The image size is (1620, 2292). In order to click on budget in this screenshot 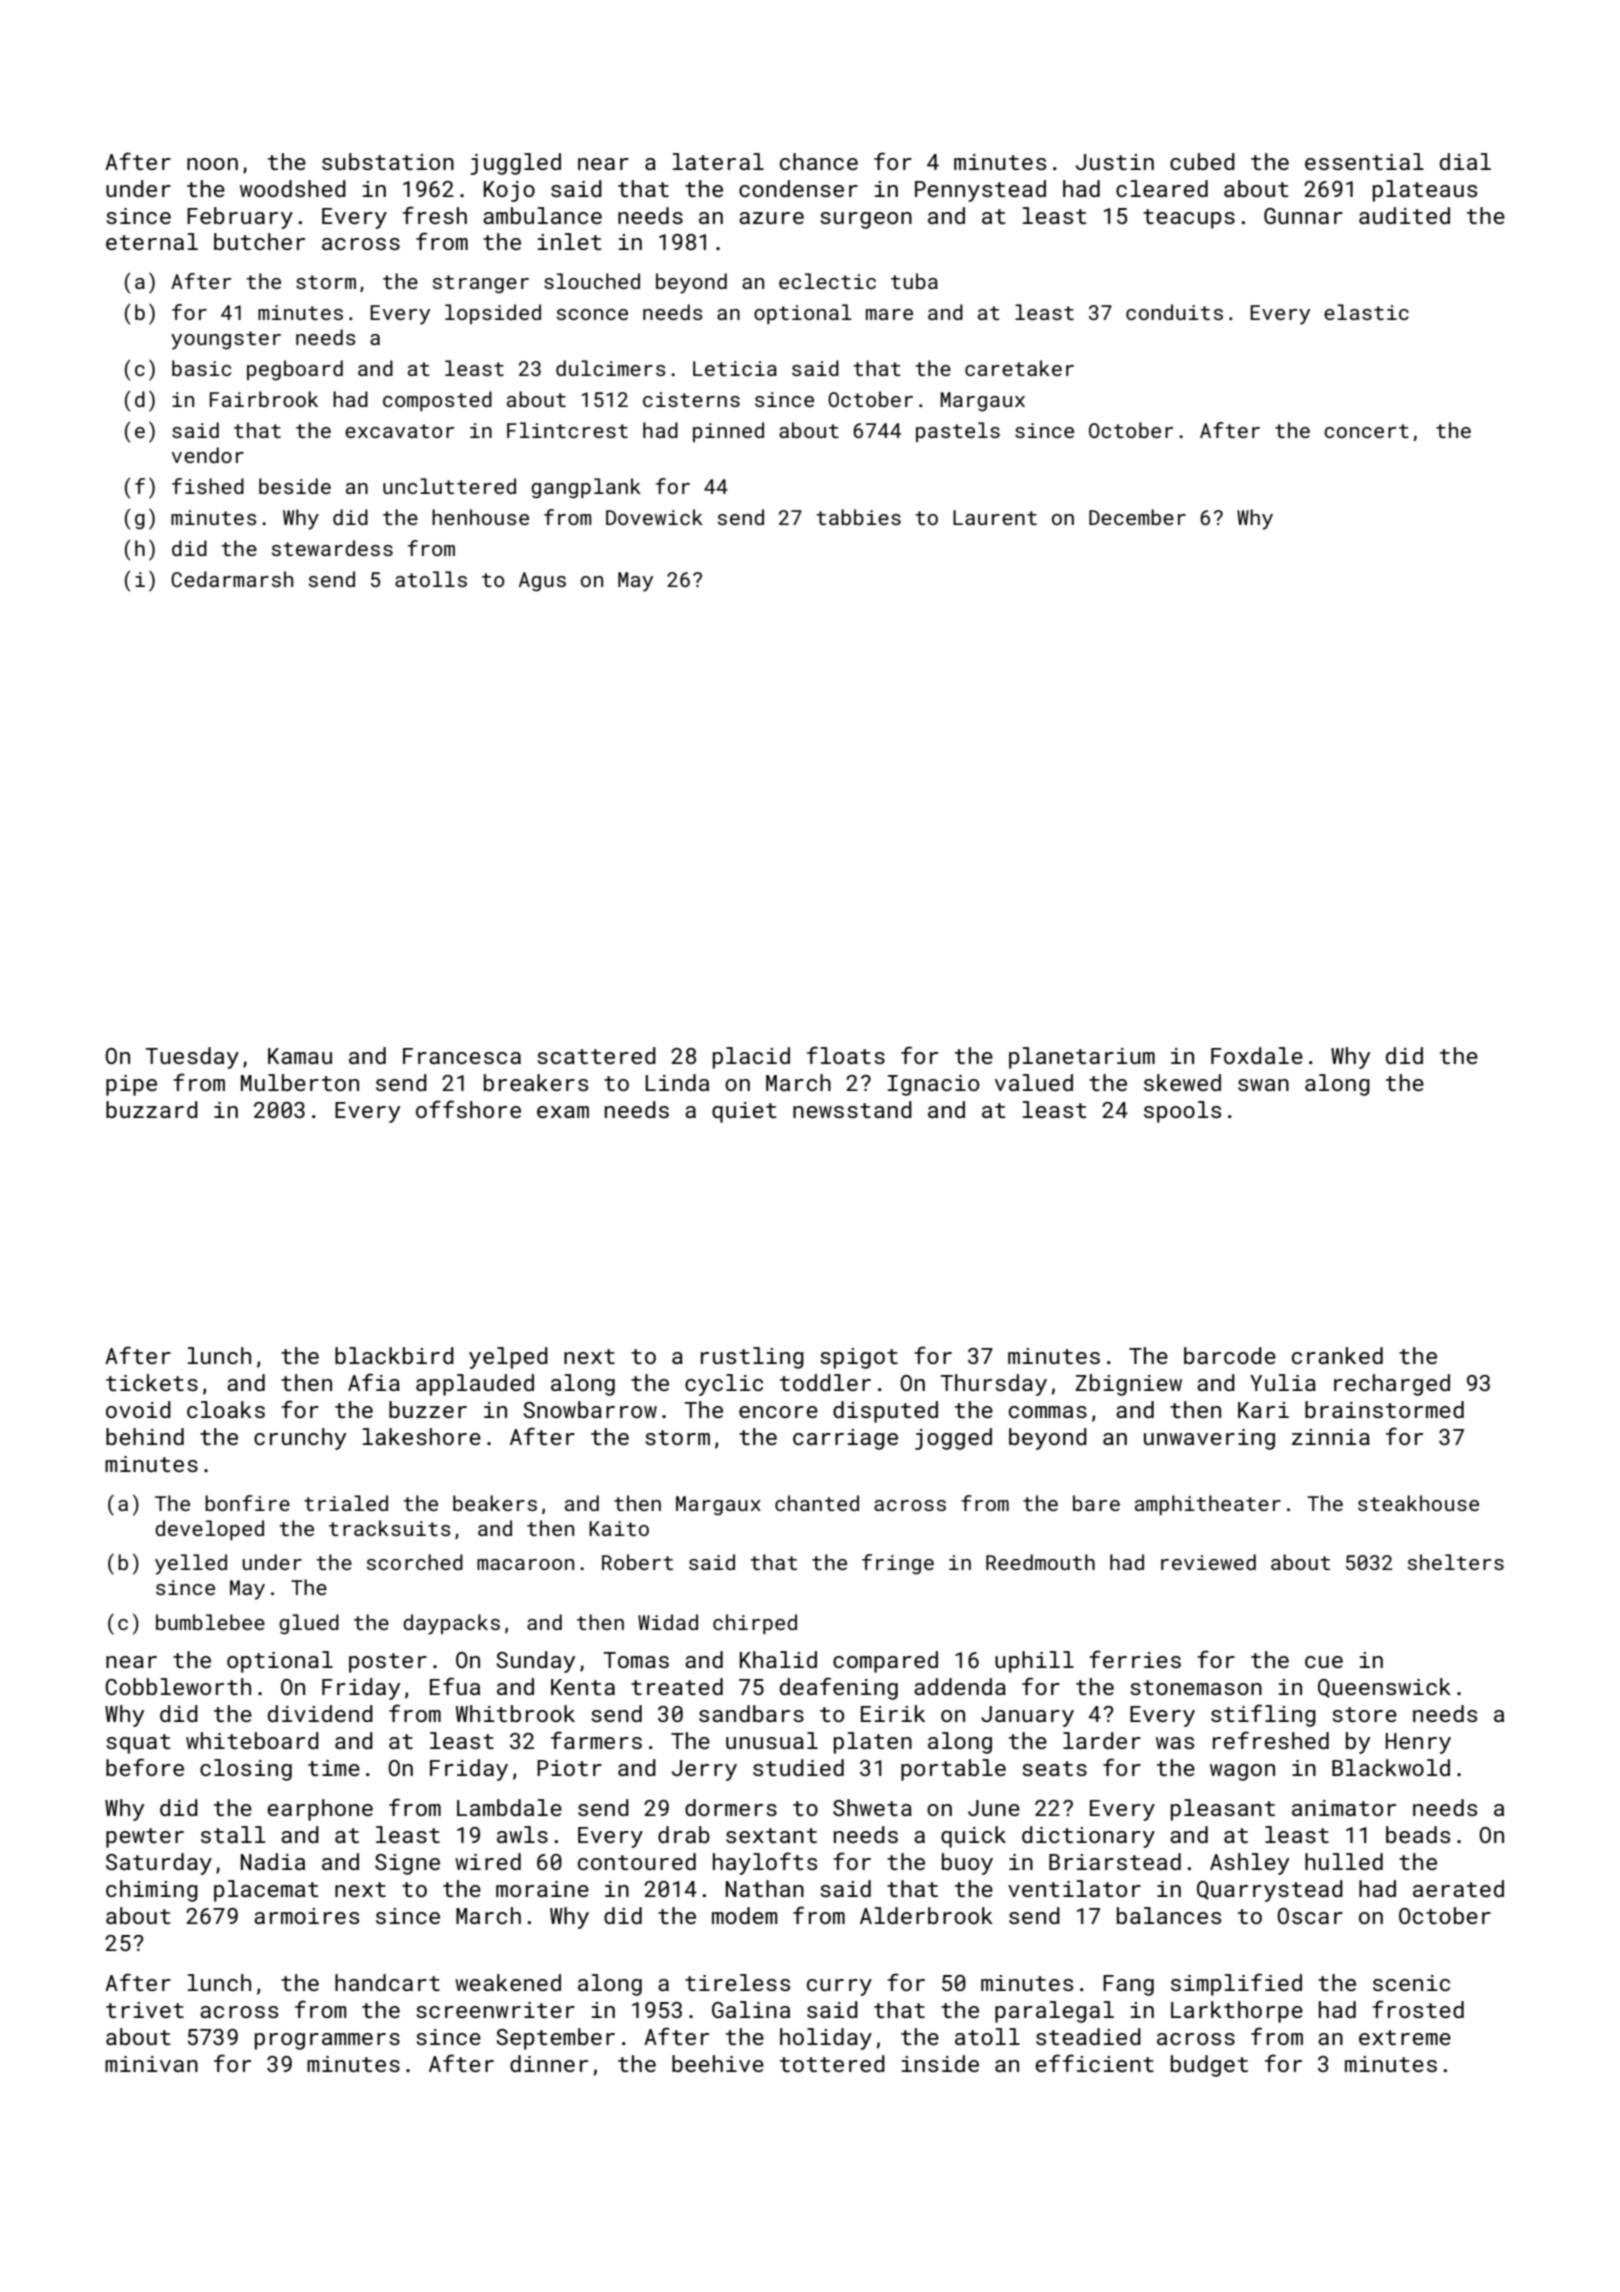, I will do `click(1209, 2066)`.
